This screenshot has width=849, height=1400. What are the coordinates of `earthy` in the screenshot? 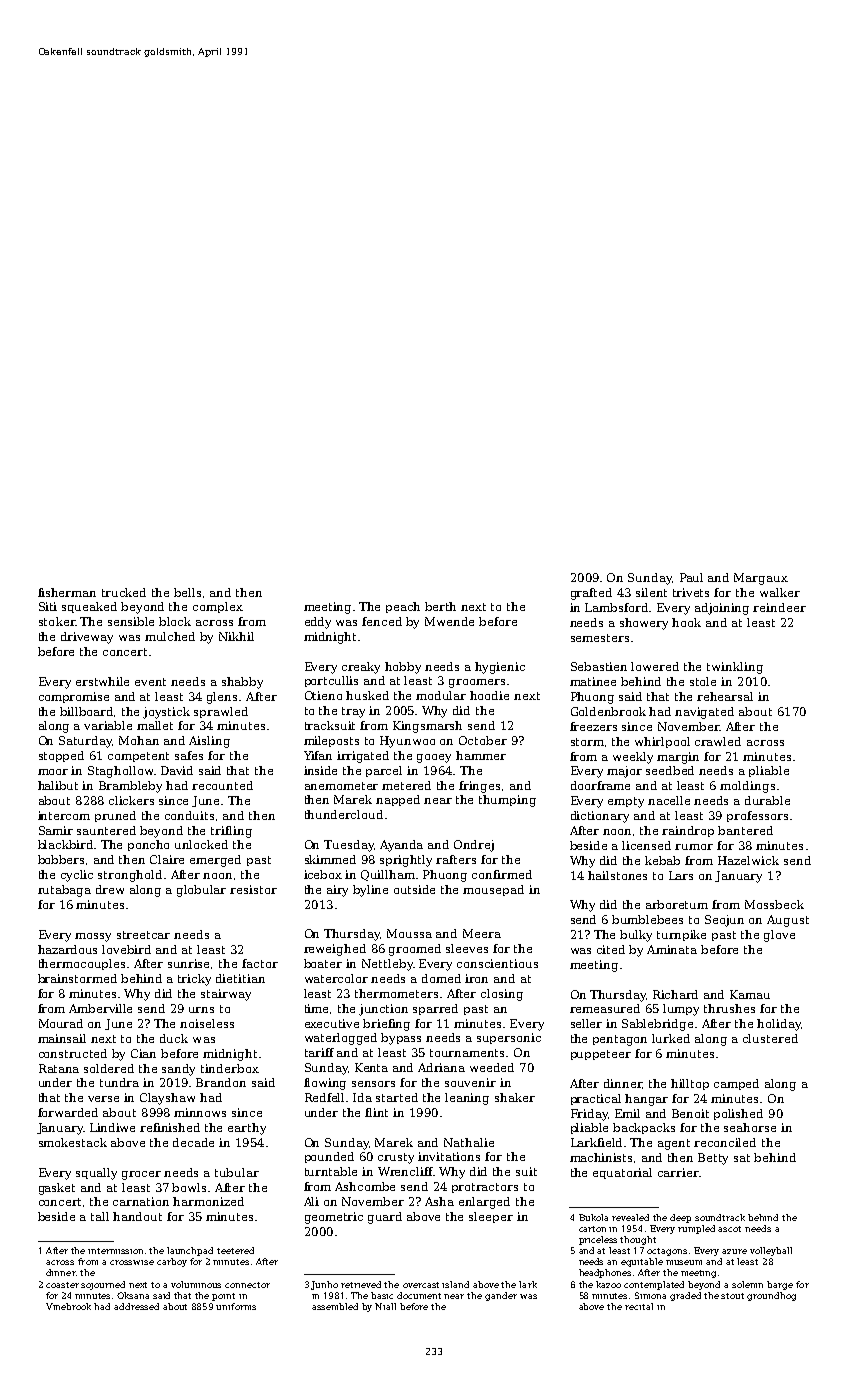 It's located at (247, 1129).
